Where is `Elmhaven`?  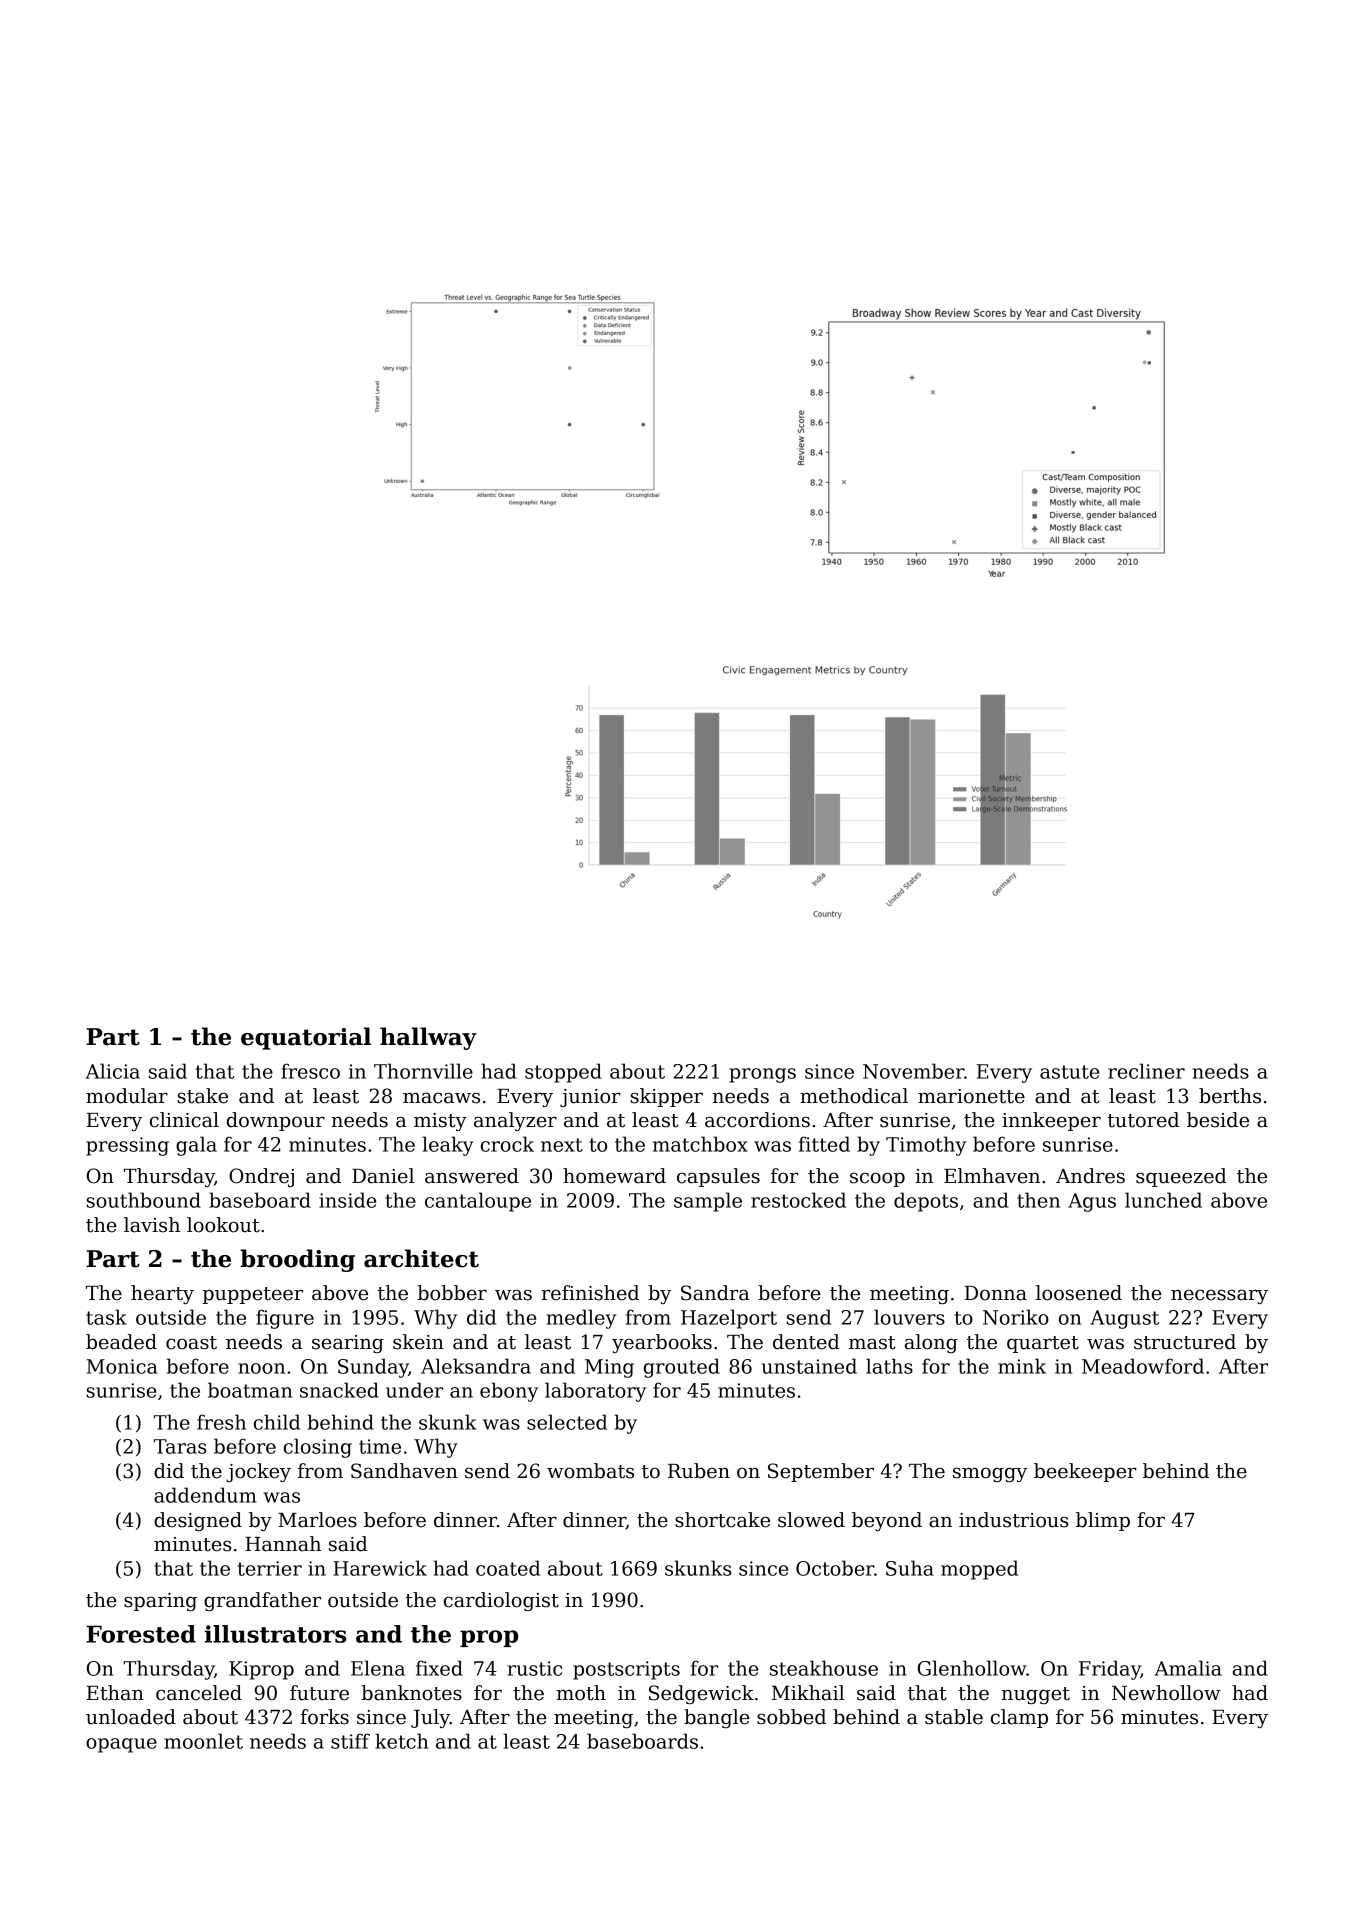 Elmhaven is located at coordinates (992, 1176).
